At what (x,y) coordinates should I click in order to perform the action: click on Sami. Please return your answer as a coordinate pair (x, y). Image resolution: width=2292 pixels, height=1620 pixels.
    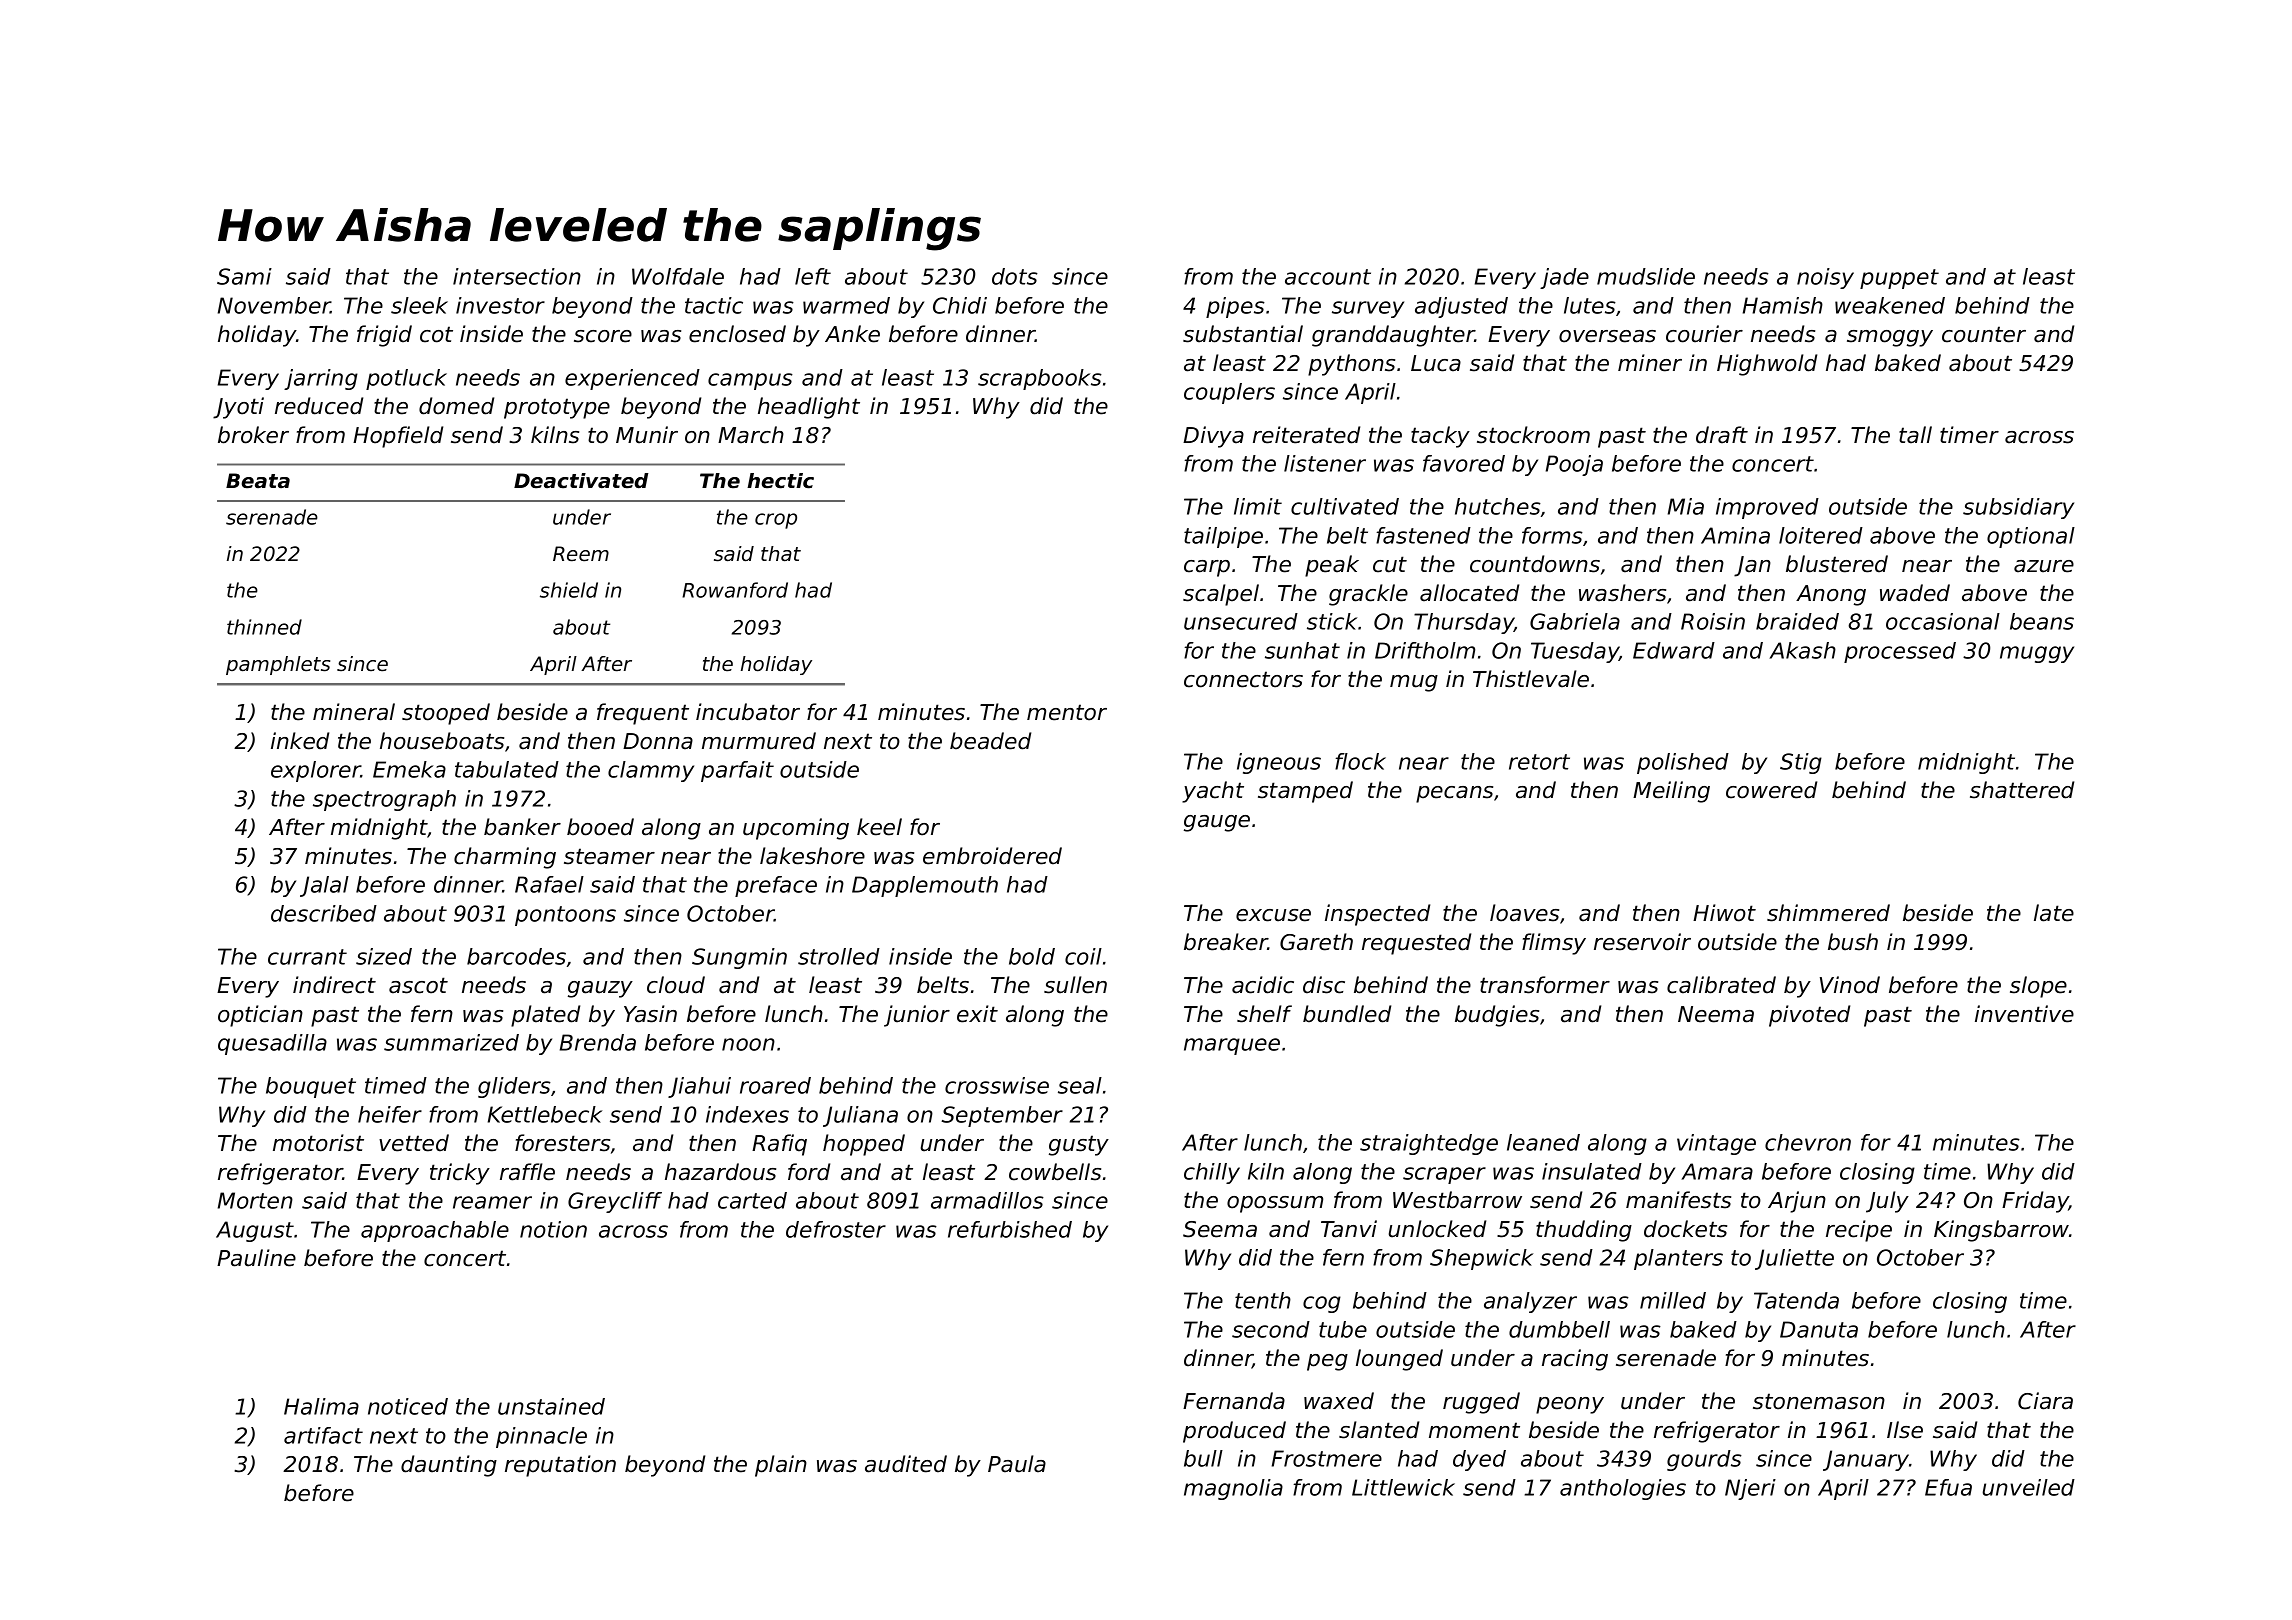
    Looking at the image, I should click on (244, 276).
